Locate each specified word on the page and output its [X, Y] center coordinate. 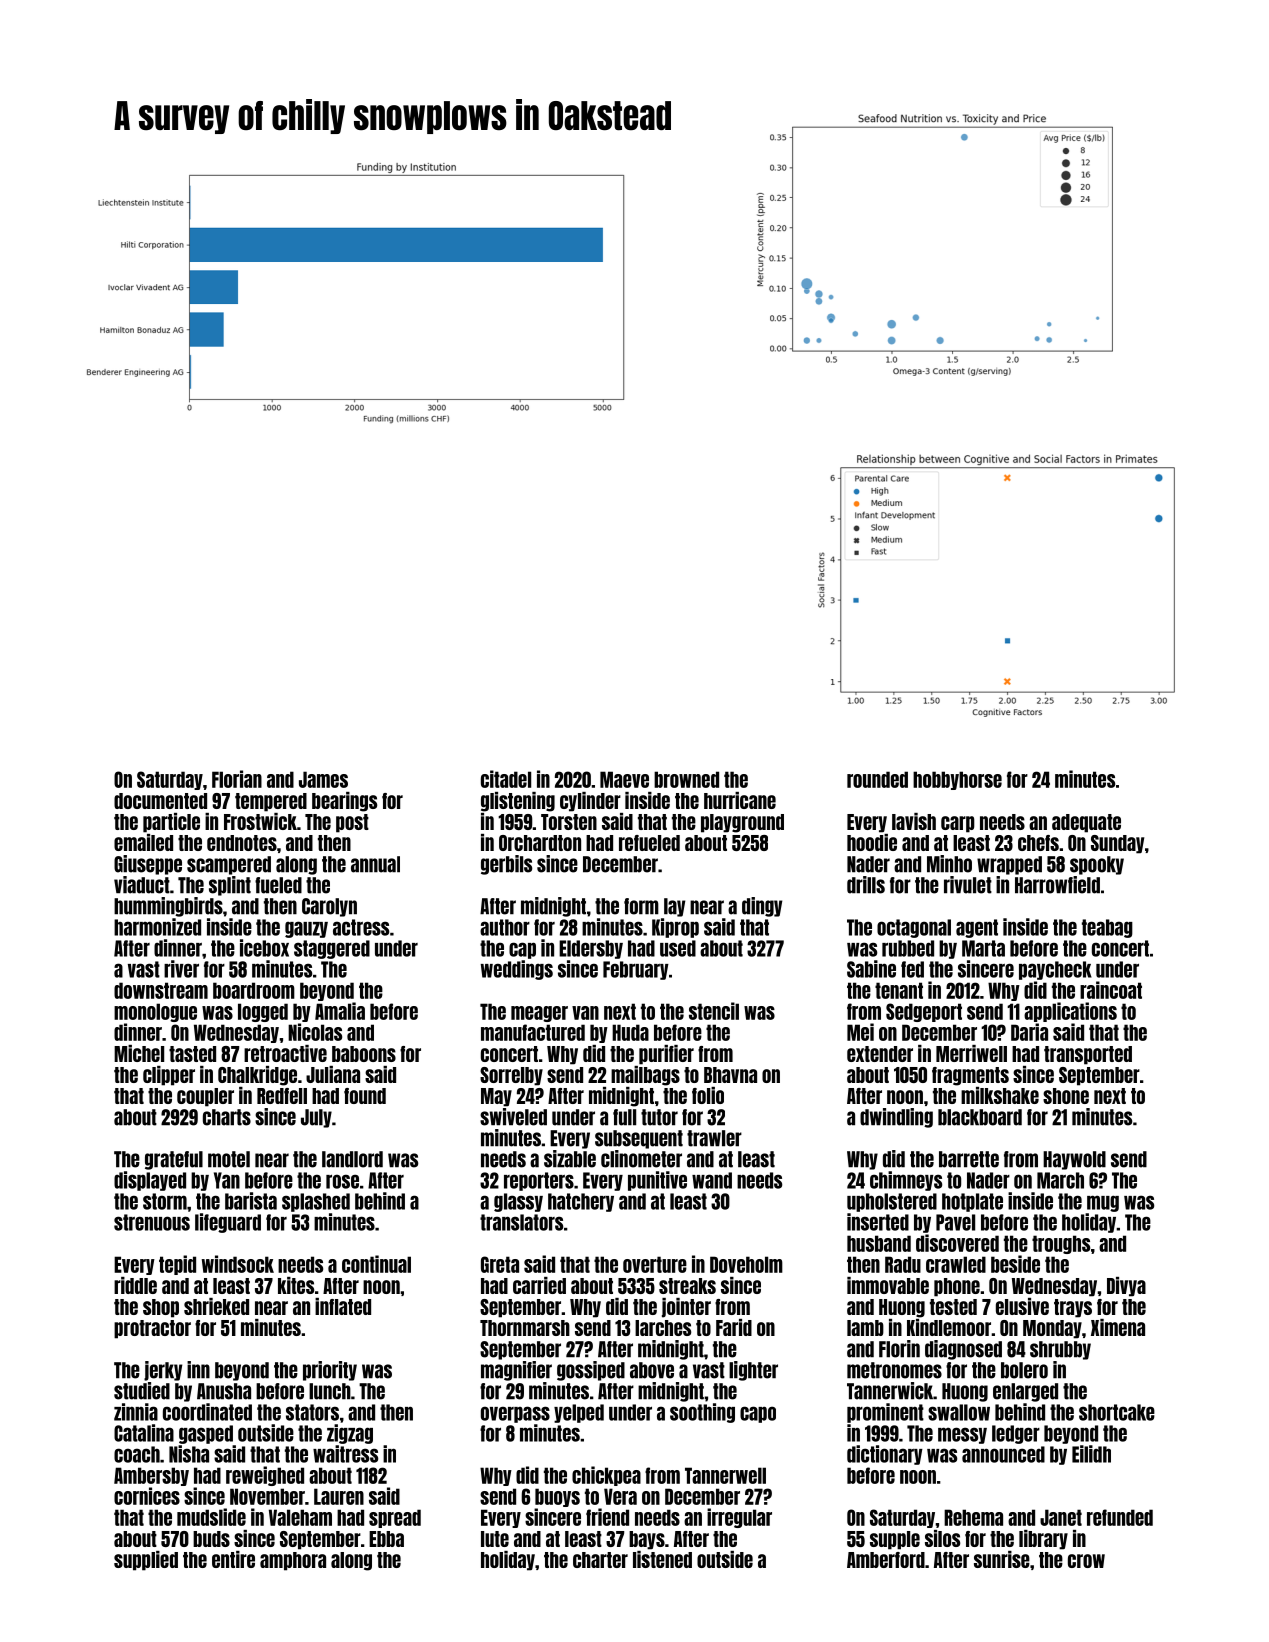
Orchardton [540, 843]
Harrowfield [1057, 885]
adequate [1086, 823]
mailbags [645, 1076]
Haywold [1074, 1160]
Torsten [569, 822]
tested [953, 1307]
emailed [143, 842]
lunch [330, 1391]
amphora [293, 1561]
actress [361, 927]
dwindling [896, 1118]
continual [376, 1264]
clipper [169, 1076]
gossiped [591, 1371]
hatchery [581, 1202]
